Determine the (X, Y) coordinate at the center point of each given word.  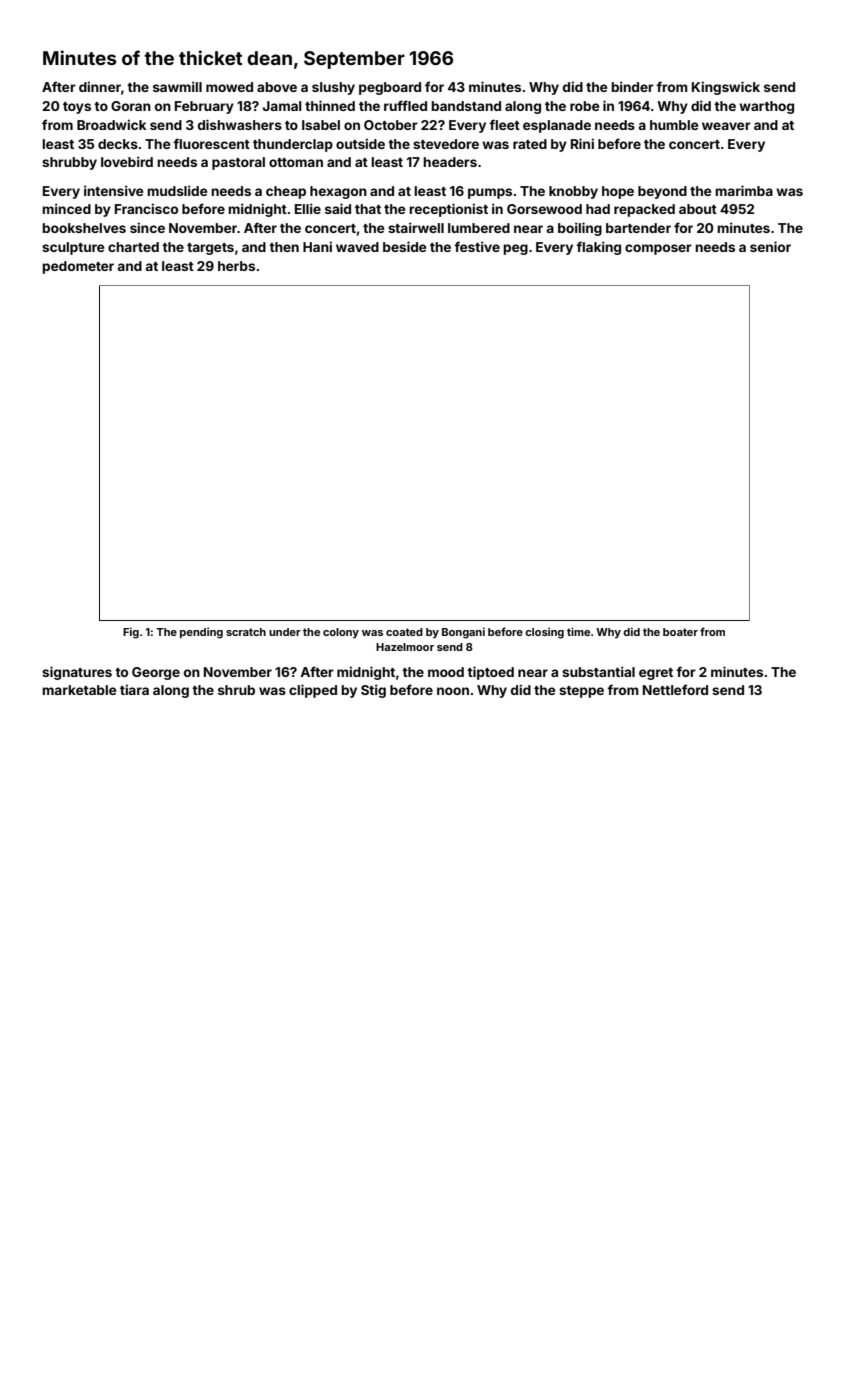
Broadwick (111, 124)
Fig (131, 633)
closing (544, 633)
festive (477, 246)
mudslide (177, 190)
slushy (333, 88)
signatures (77, 673)
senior (770, 246)
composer (658, 249)
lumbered (479, 228)
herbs (236, 266)
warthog (766, 107)
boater (680, 632)
